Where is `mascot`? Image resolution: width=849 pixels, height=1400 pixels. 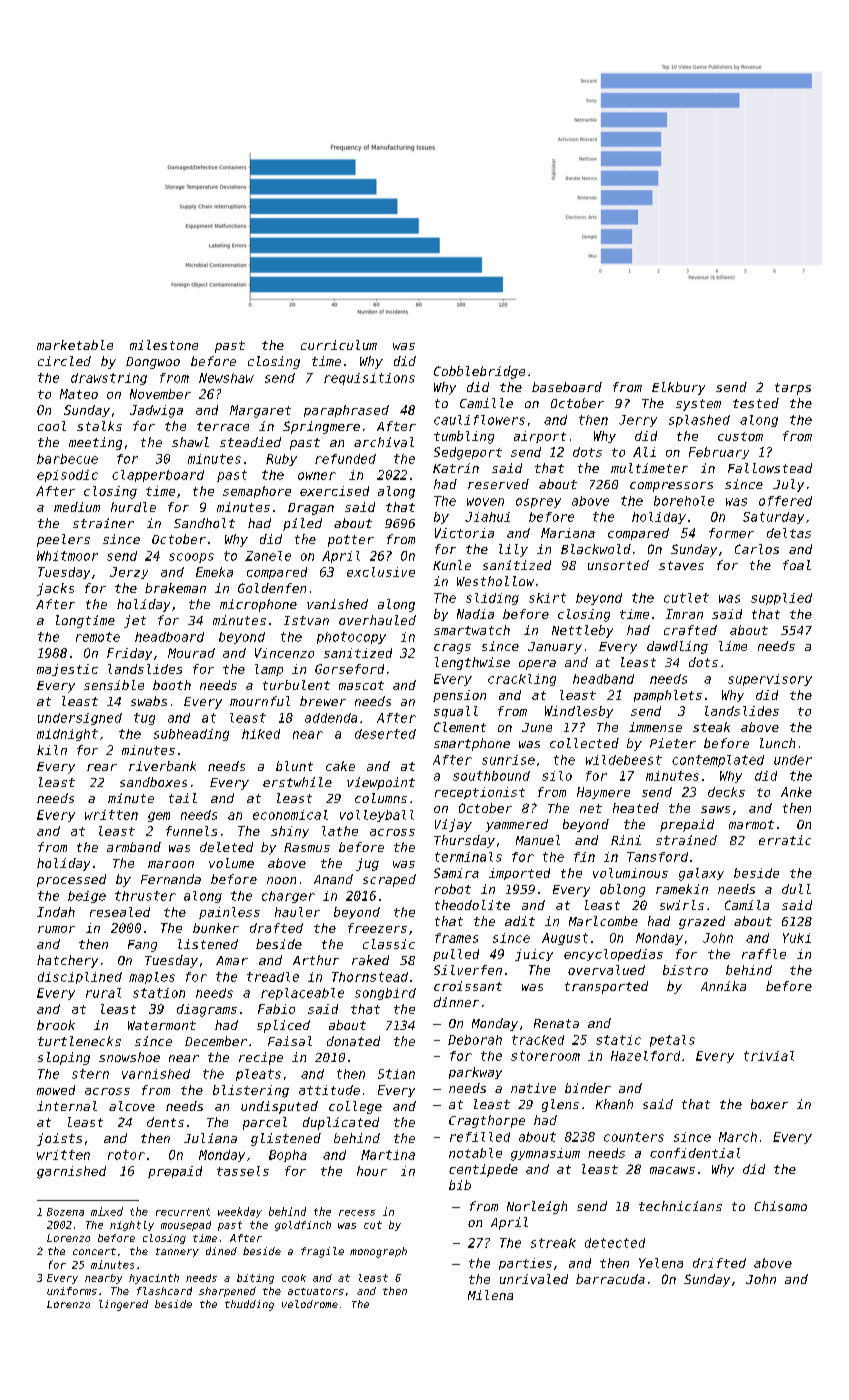
mascot is located at coordinates (361, 685).
